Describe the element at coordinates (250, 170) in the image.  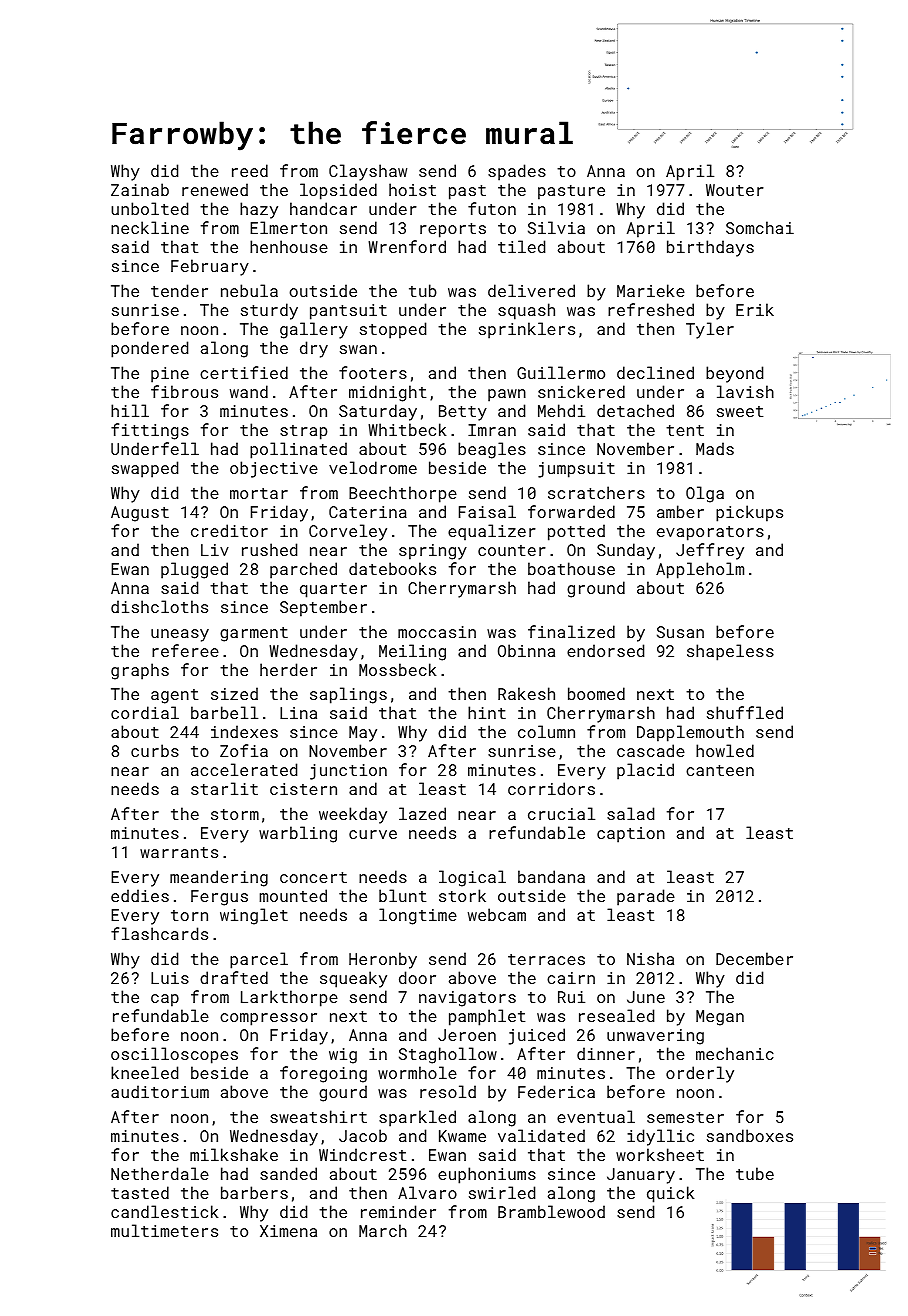
I see `reed` at that location.
